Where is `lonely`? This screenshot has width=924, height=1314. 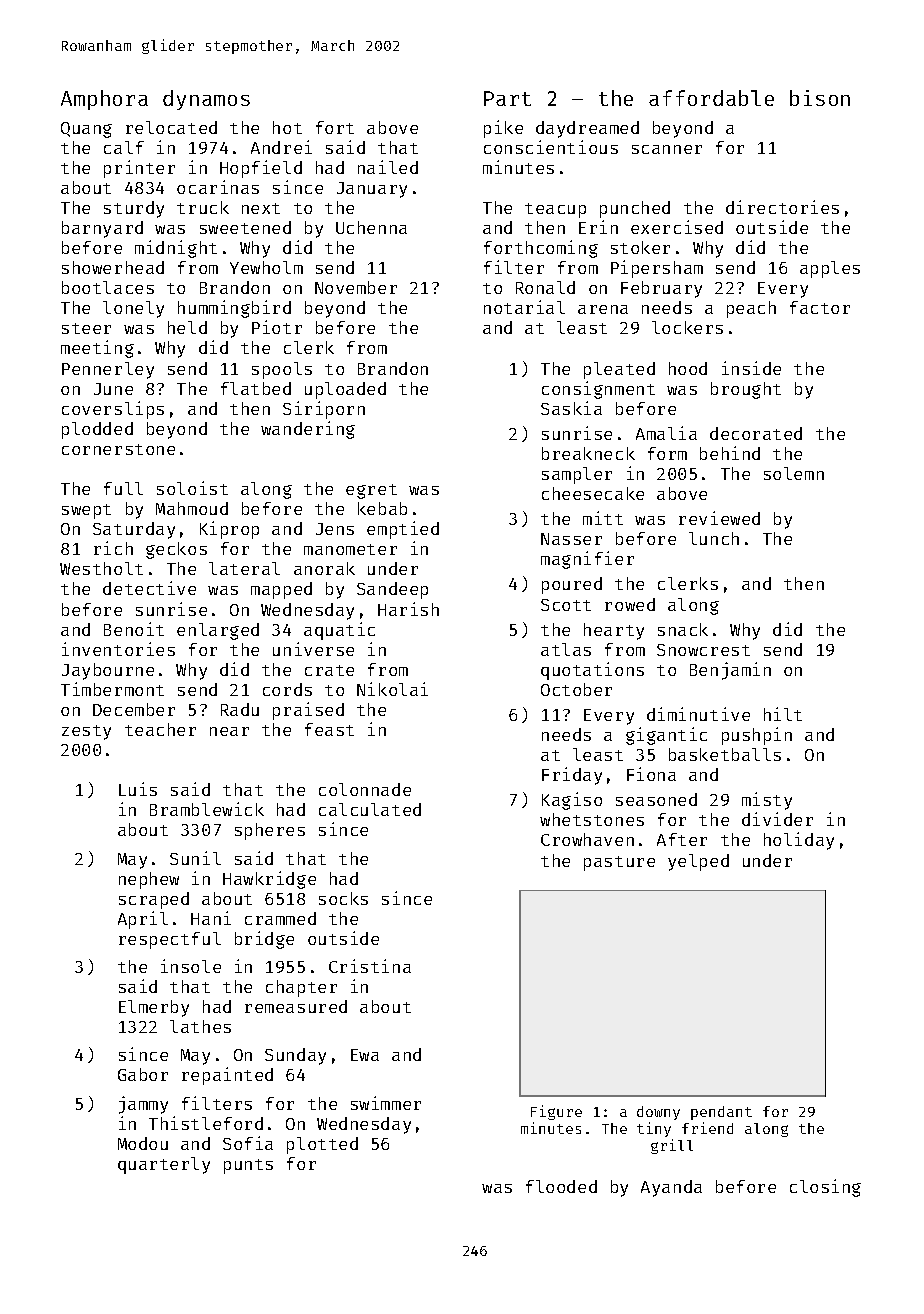 lonely is located at coordinates (133, 309).
